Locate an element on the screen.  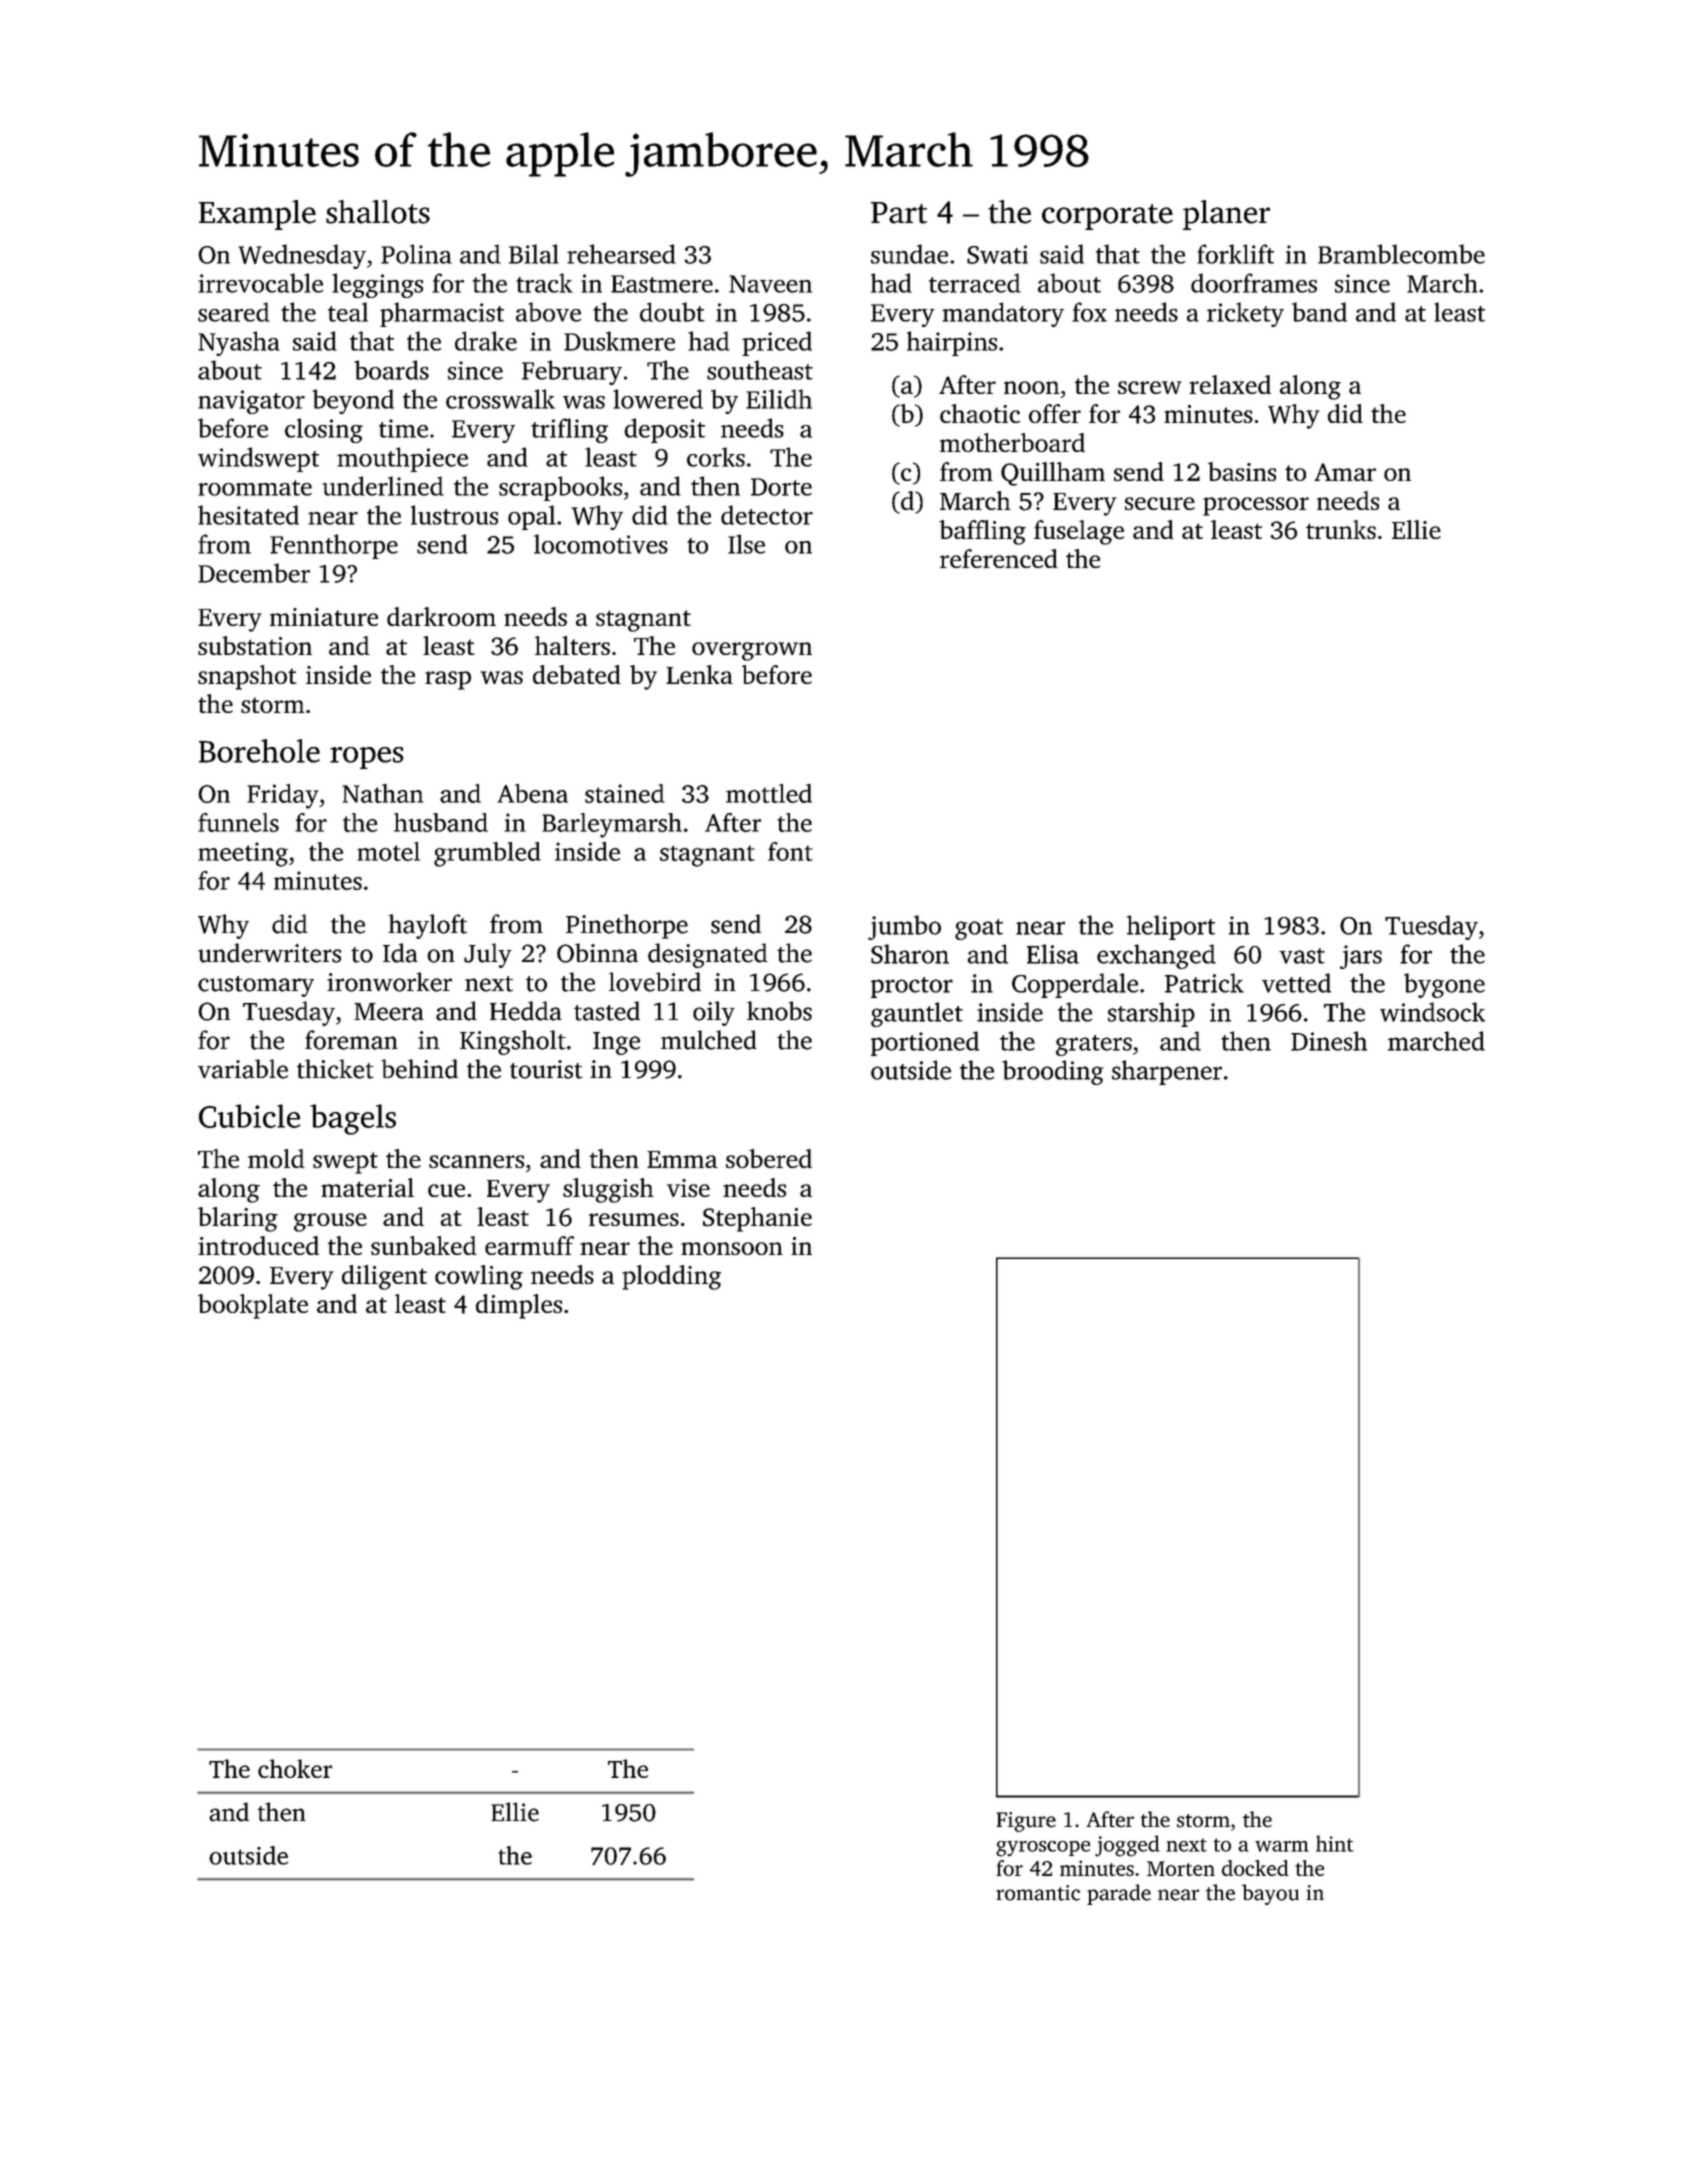
Example is located at coordinates (257, 215).
